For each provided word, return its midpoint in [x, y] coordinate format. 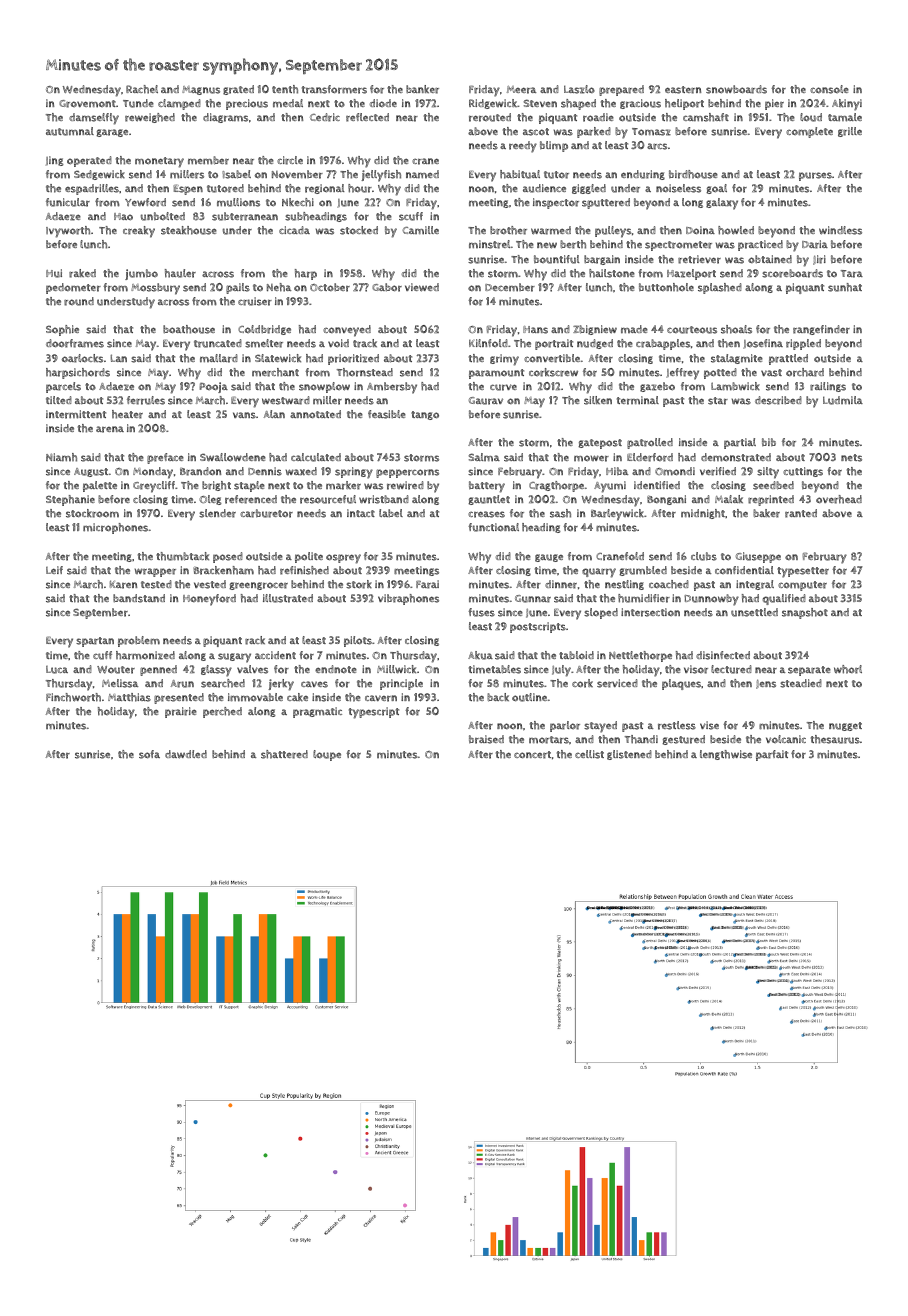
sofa [149, 754]
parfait [772, 755]
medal [288, 103]
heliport [684, 104]
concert [532, 755]
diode [383, 103]
